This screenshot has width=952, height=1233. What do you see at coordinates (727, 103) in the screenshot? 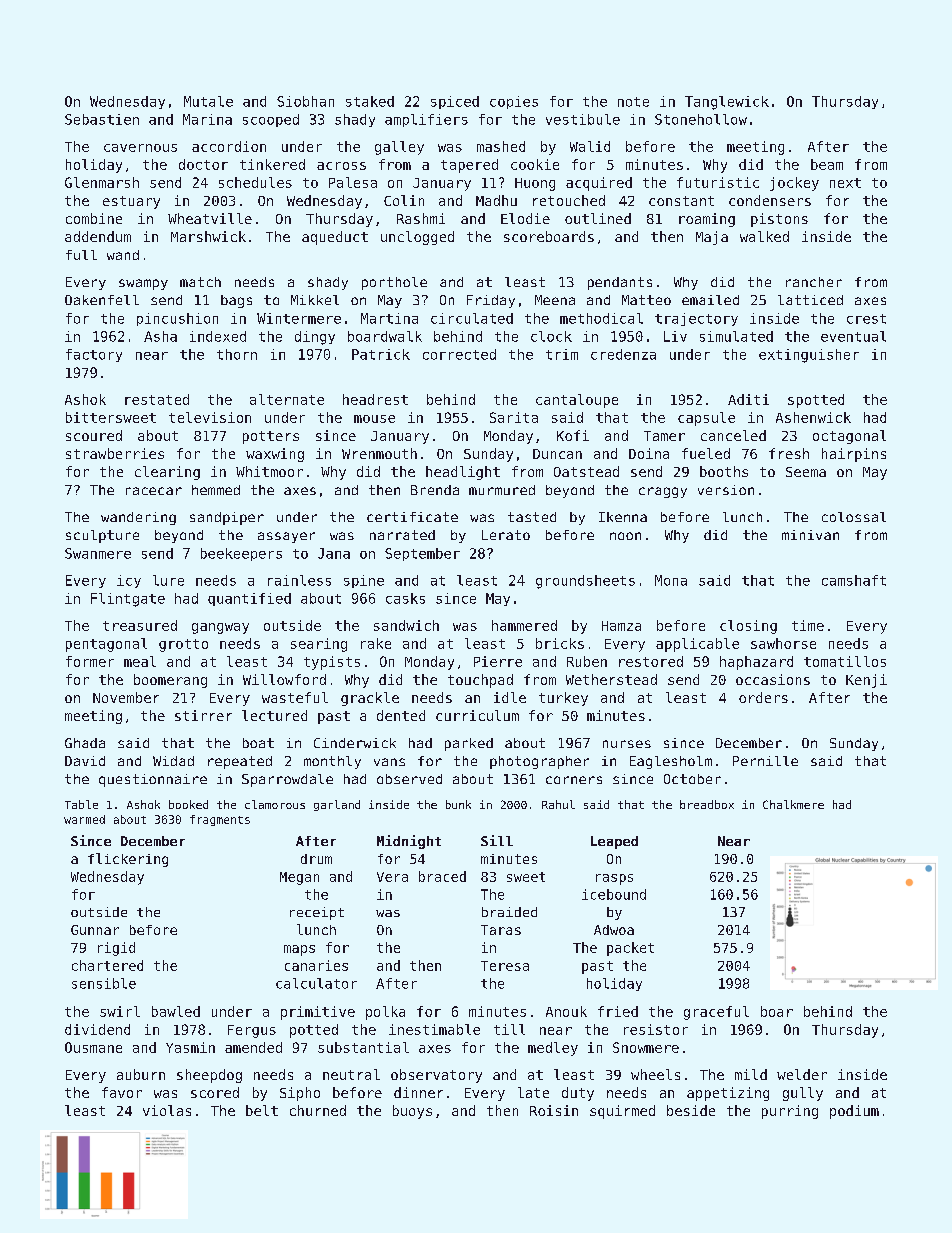
I see `Tanglewick` at bounding box center [727, 103].
